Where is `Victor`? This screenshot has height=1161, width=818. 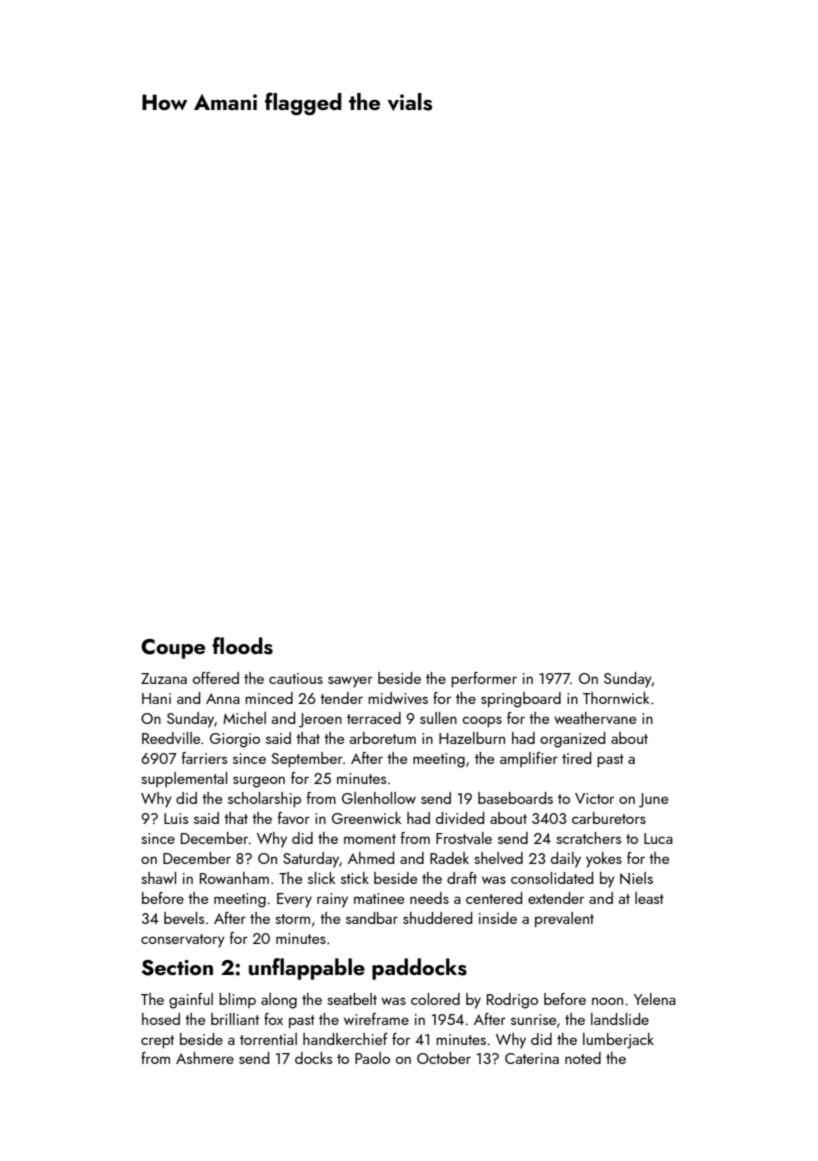 Victor is located at coordinates (594, 798).
